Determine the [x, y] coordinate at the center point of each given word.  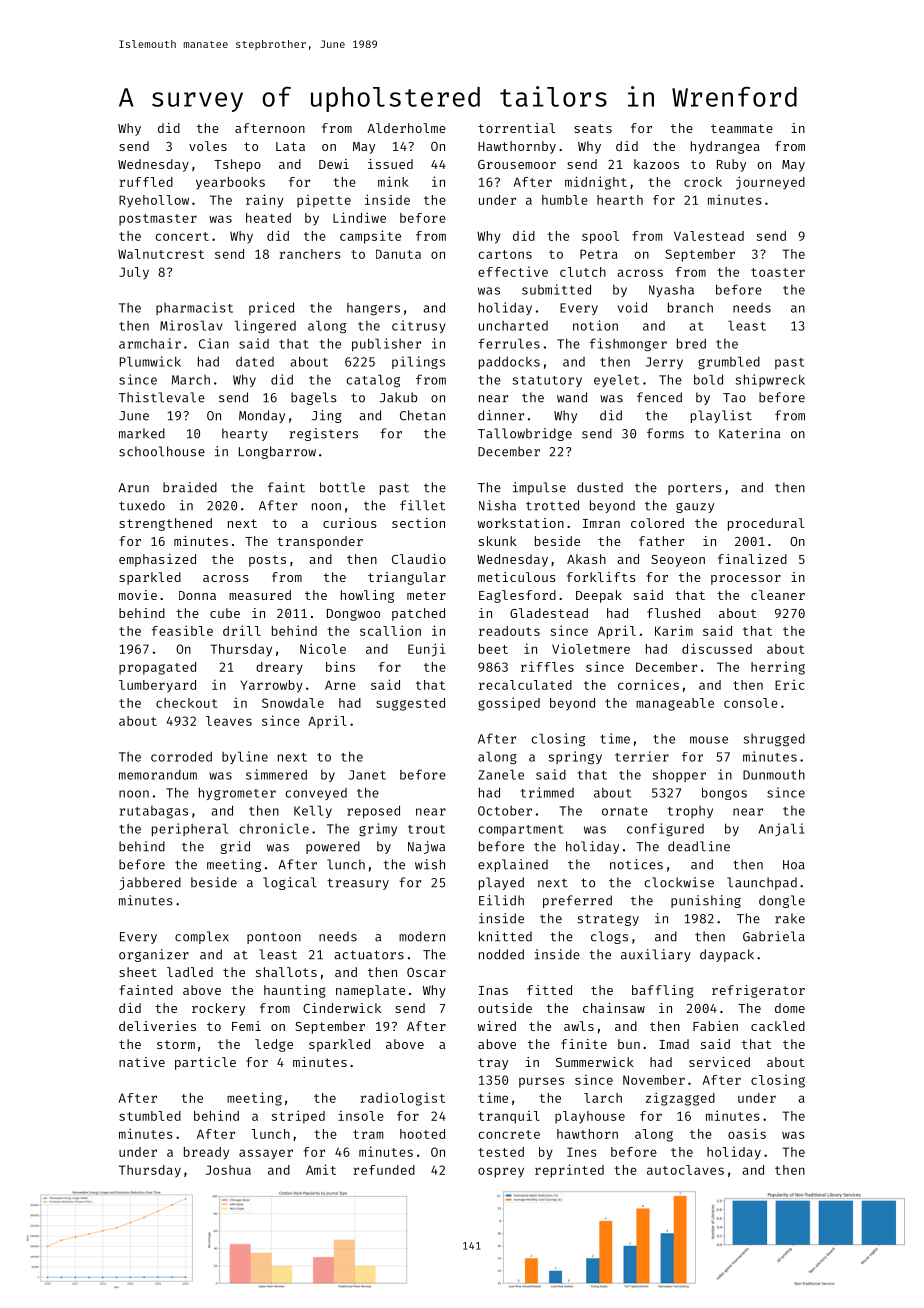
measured [260, 595]
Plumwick [150, 361]
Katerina [749, 433]
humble [565, 200]
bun [629, 1044]
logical [290, 883]
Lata [290, 146]
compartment [521, 830]
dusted [600, 487]
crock [703, 182]
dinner [501, 415]
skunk [498, 541]
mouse [709, 740]
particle [205, 1063]
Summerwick [595, 1062]
